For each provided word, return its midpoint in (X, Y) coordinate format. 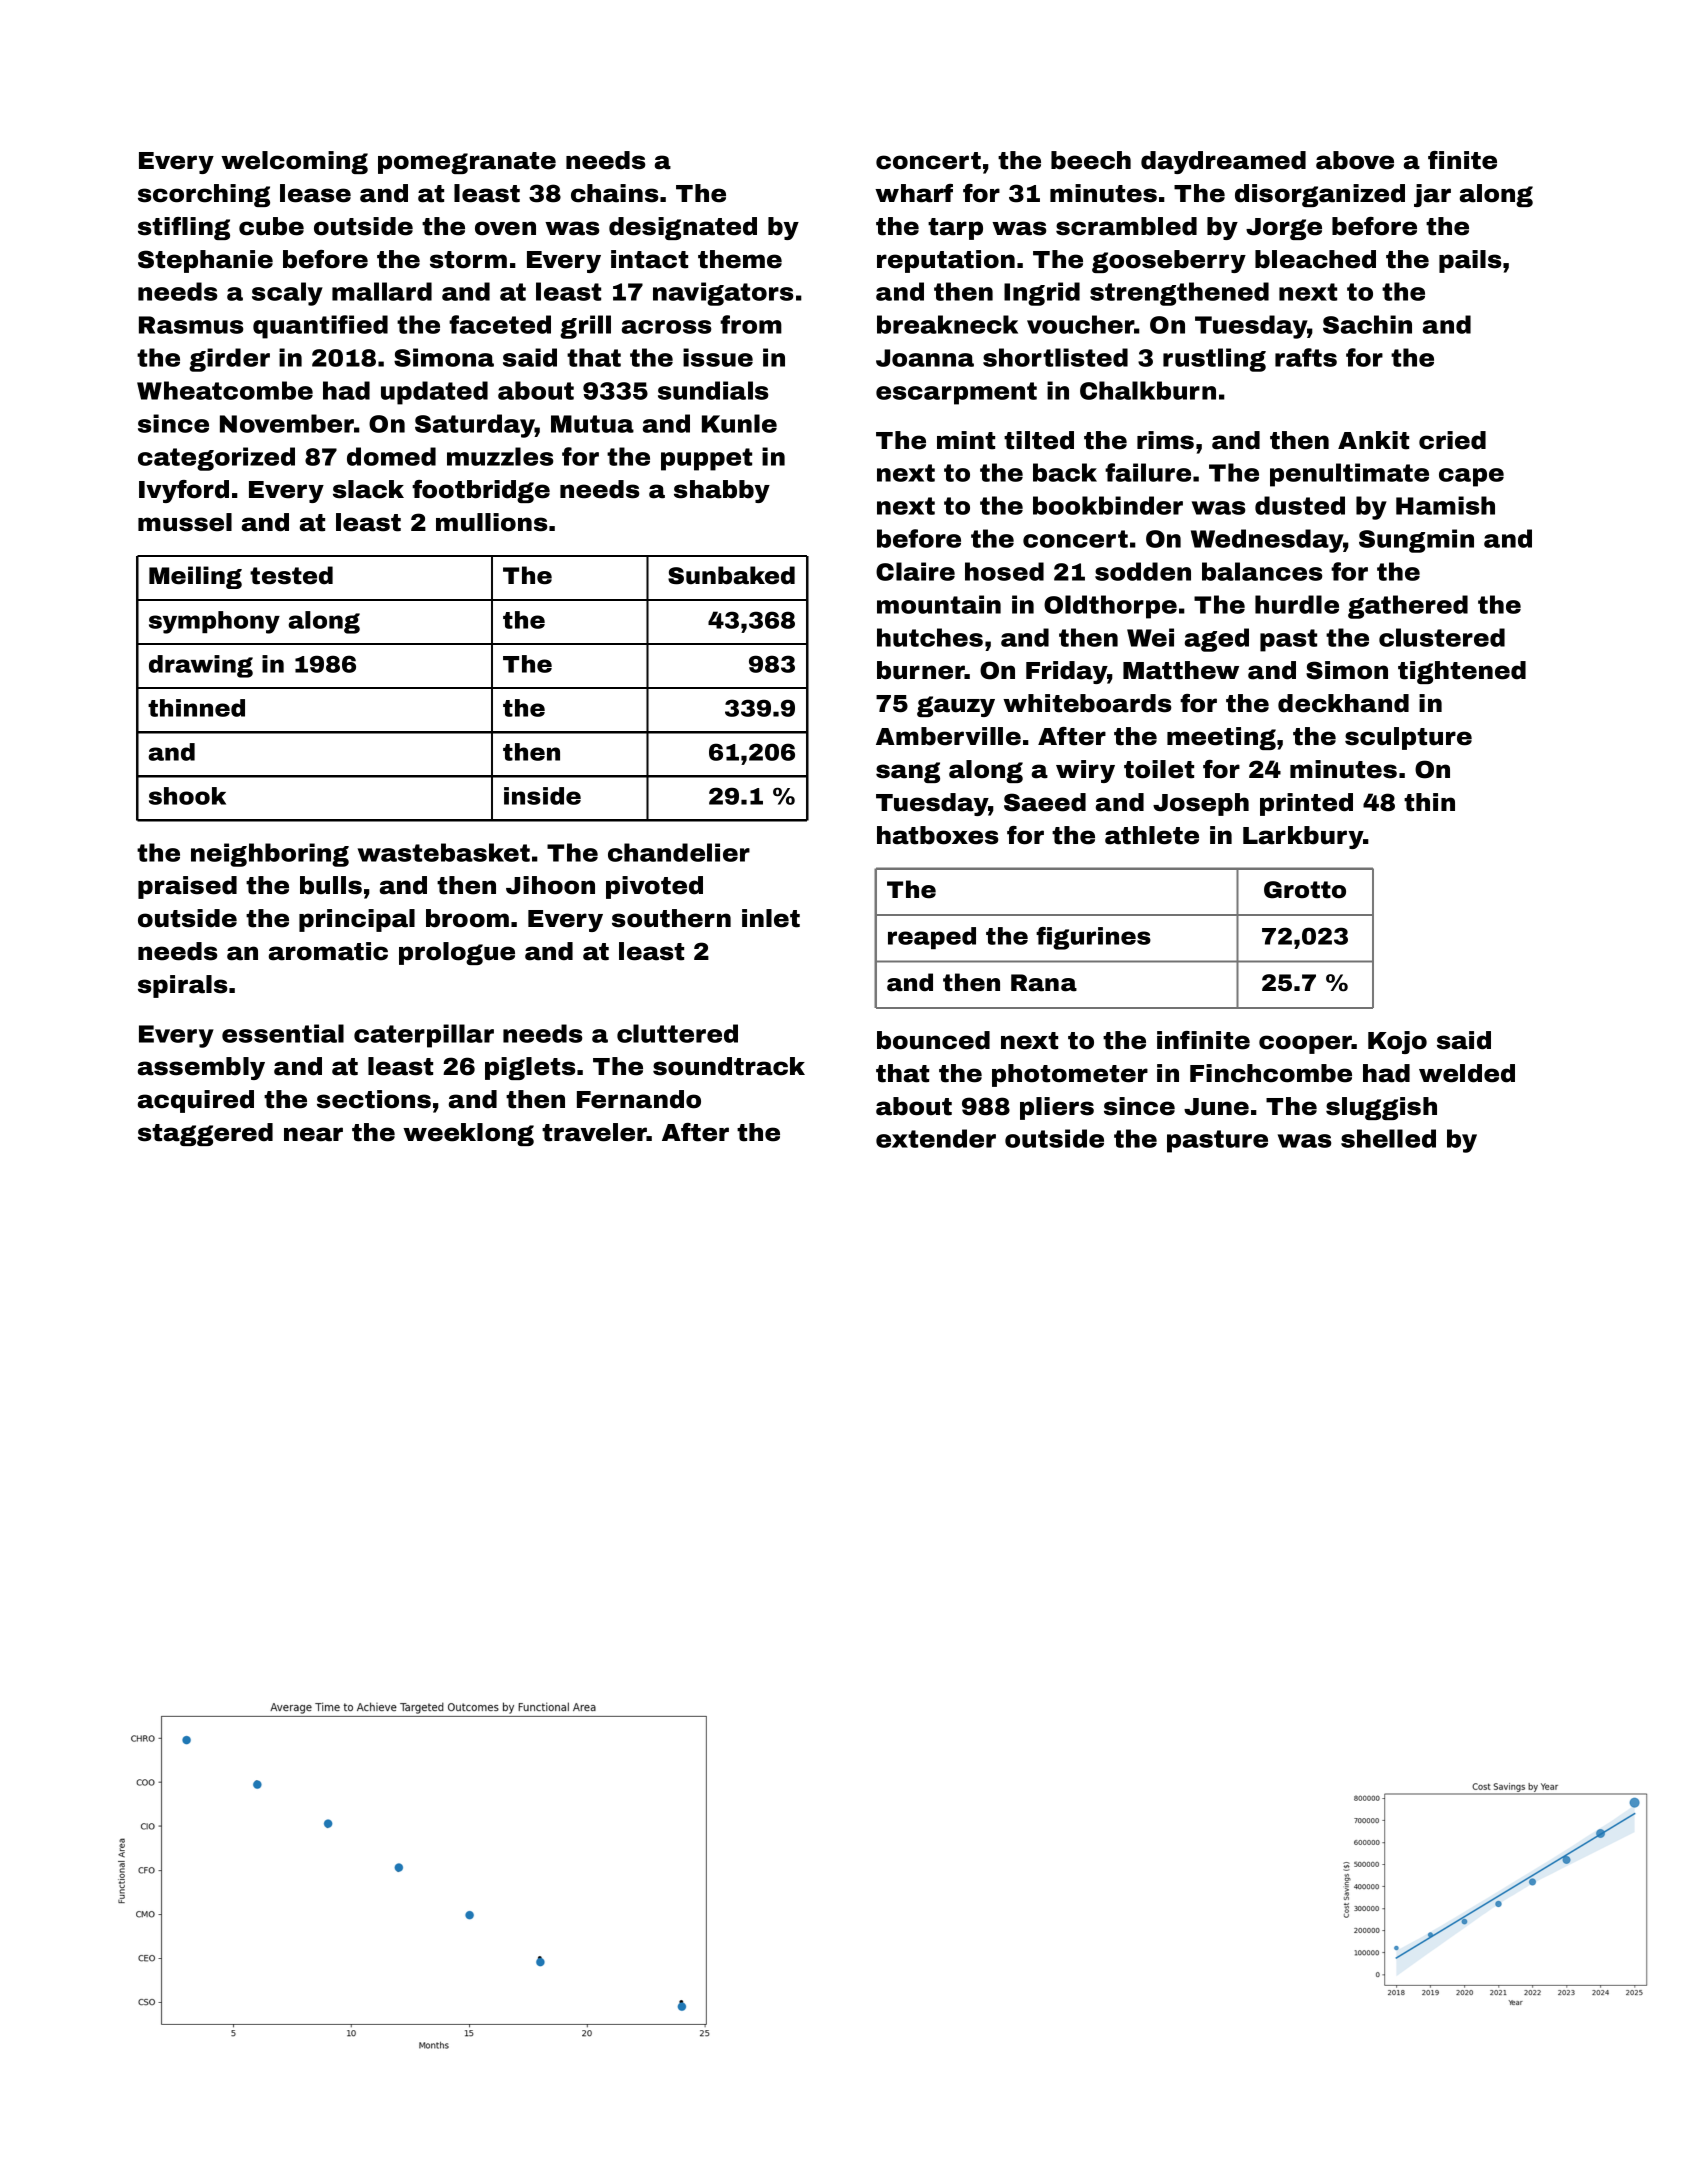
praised (187, 887)
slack (368, 489)
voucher (1081, 324)
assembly (201, 1068)
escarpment (956, 393)
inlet (771, 918)
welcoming (294, 162)
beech (1091, 160)
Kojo (1397, 1042)
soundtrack (729, 1066)
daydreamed (1223, 162)
